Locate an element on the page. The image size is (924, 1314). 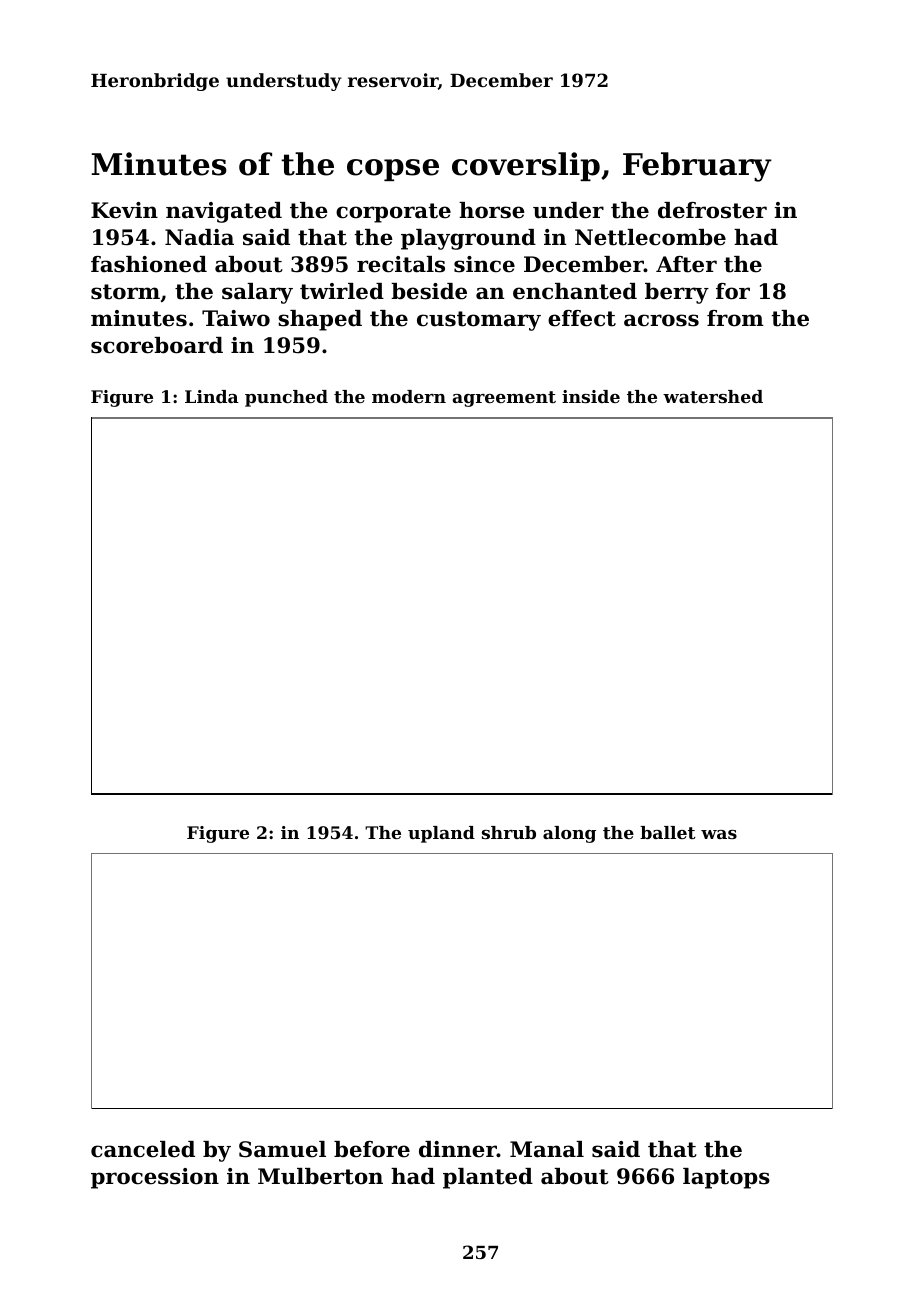
salary is located at coordinates (257, 293).
